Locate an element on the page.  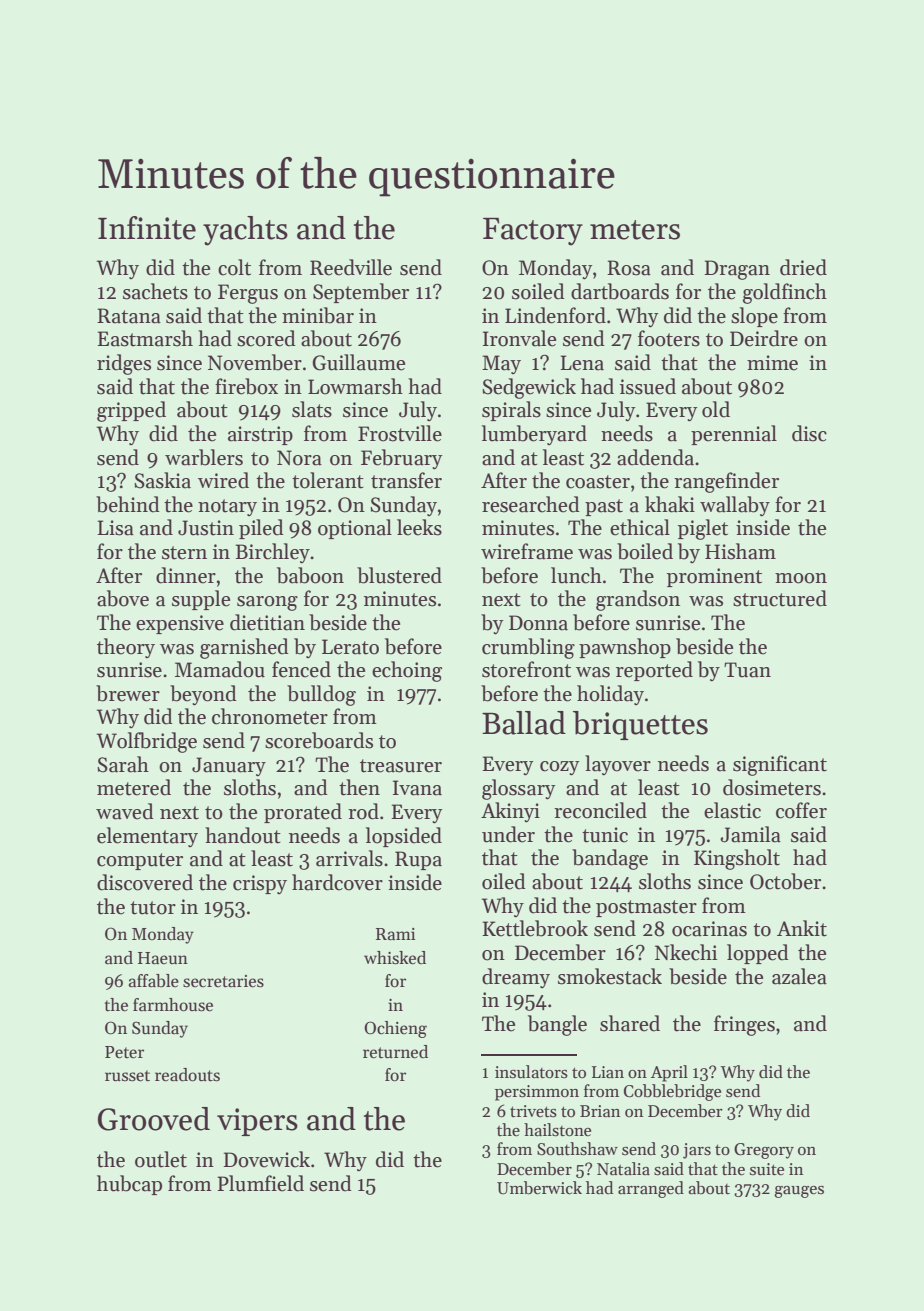
Rosa is located at coordinates (629, 268).
